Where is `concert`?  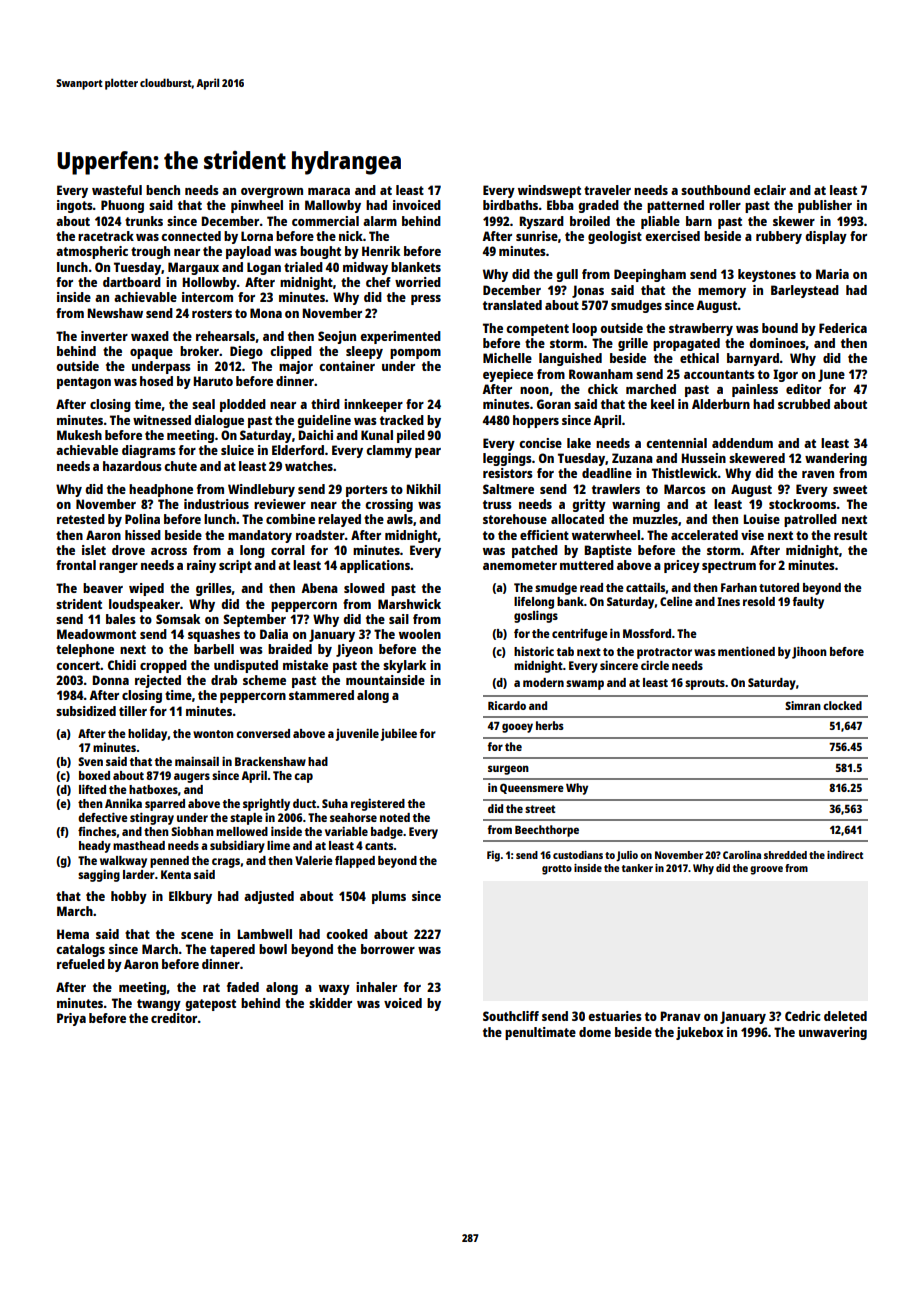
concert is located at coordinates (78, 665).
